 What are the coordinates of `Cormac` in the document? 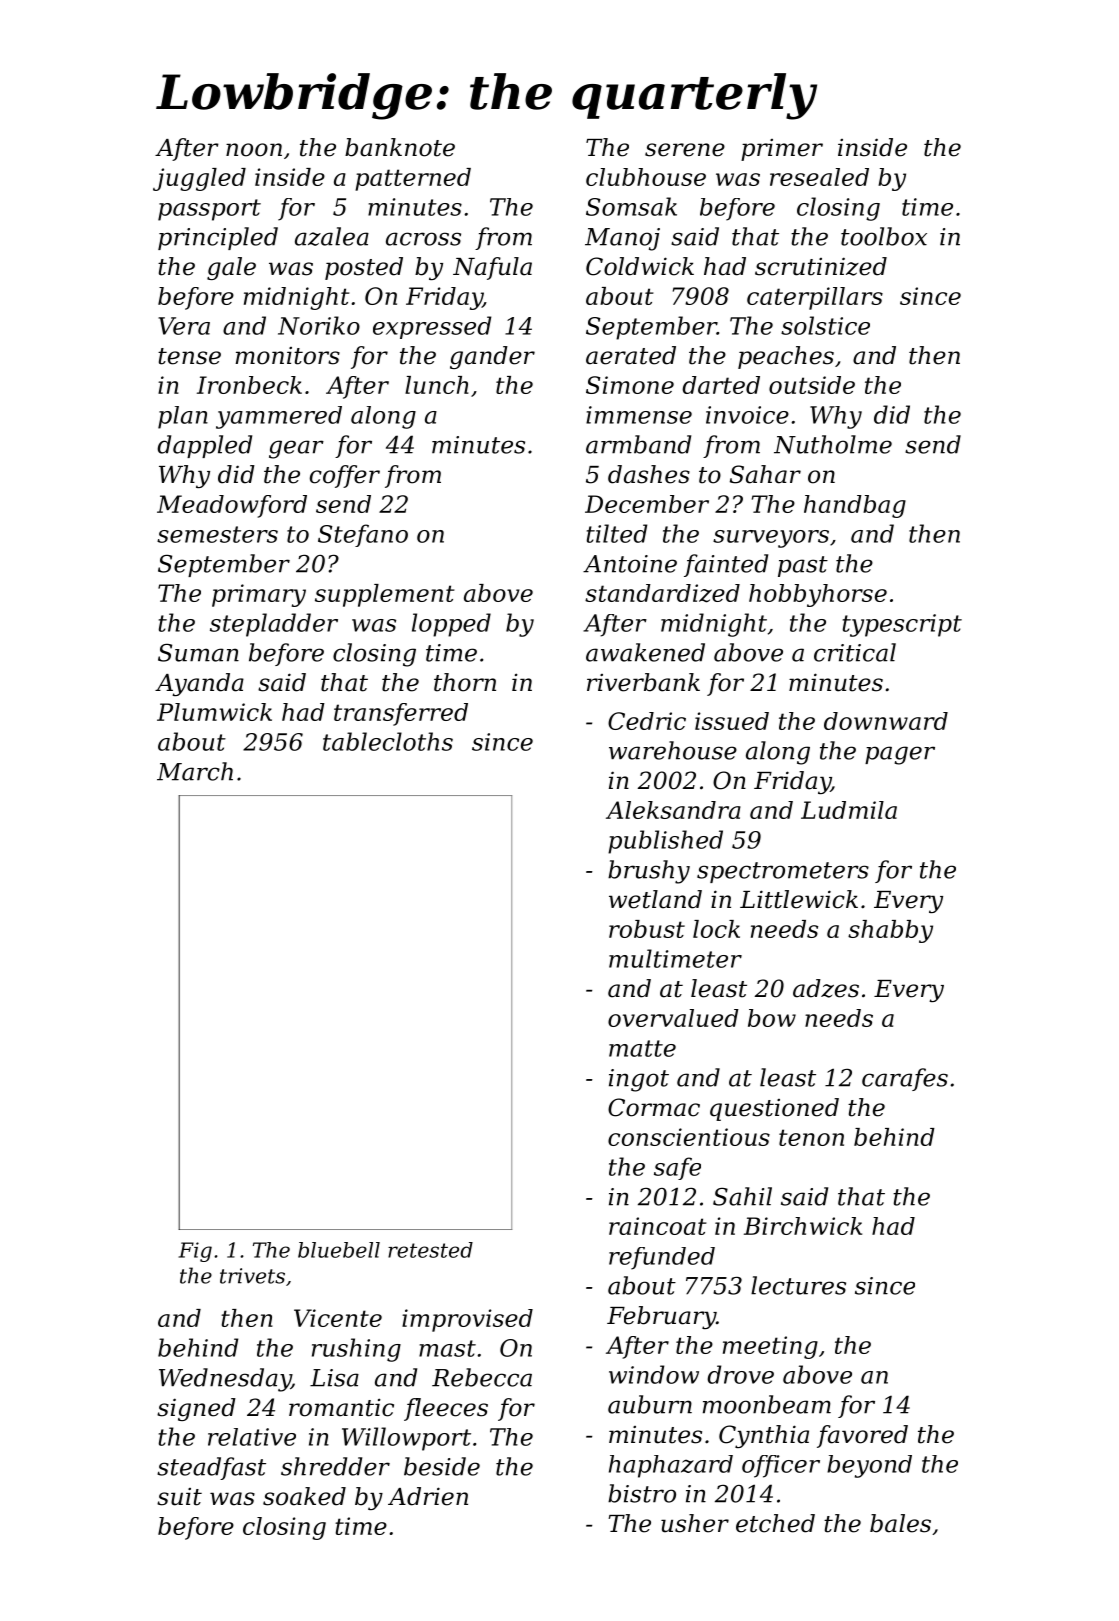 It's located at (654, 1107).
